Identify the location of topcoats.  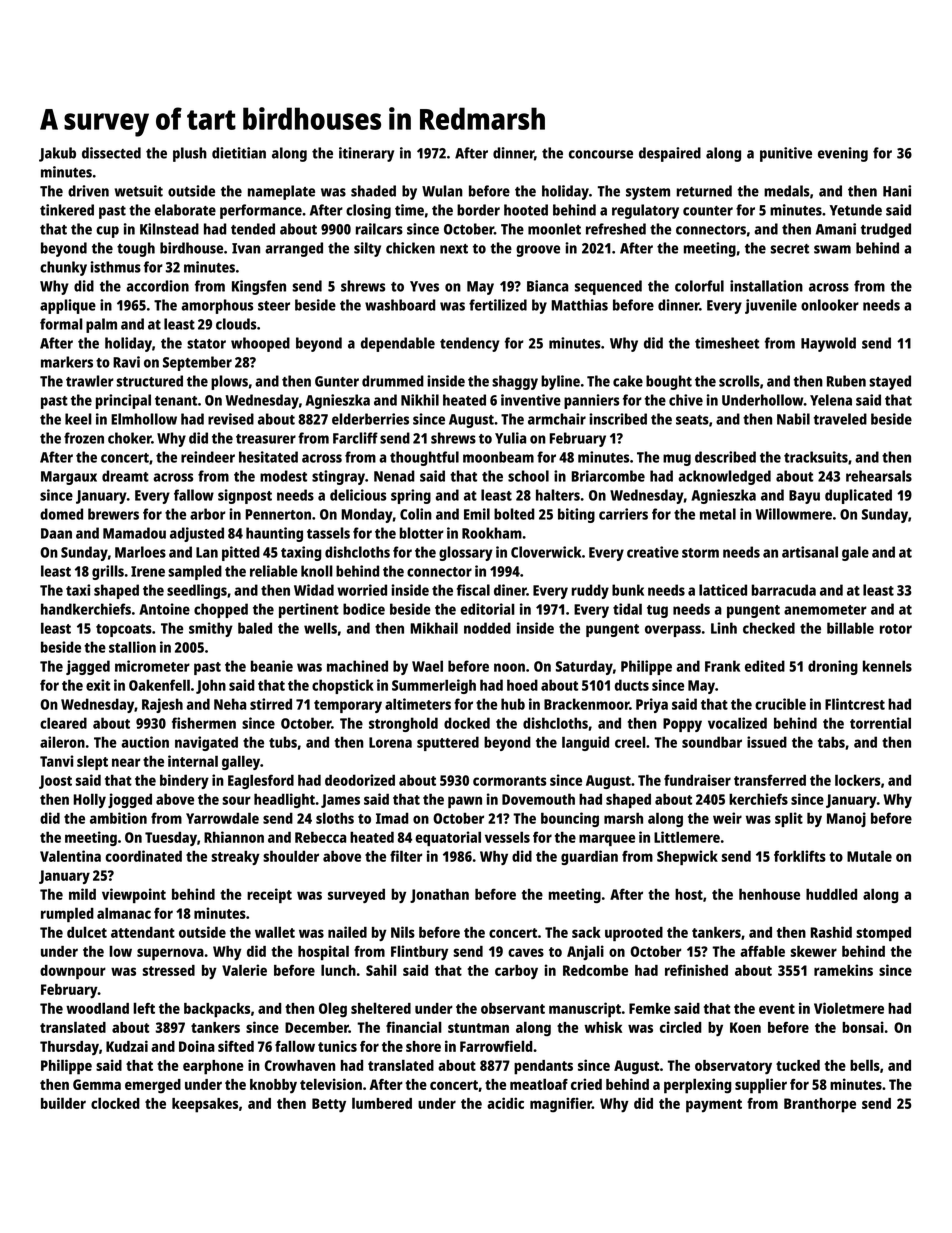
(124, 630).
